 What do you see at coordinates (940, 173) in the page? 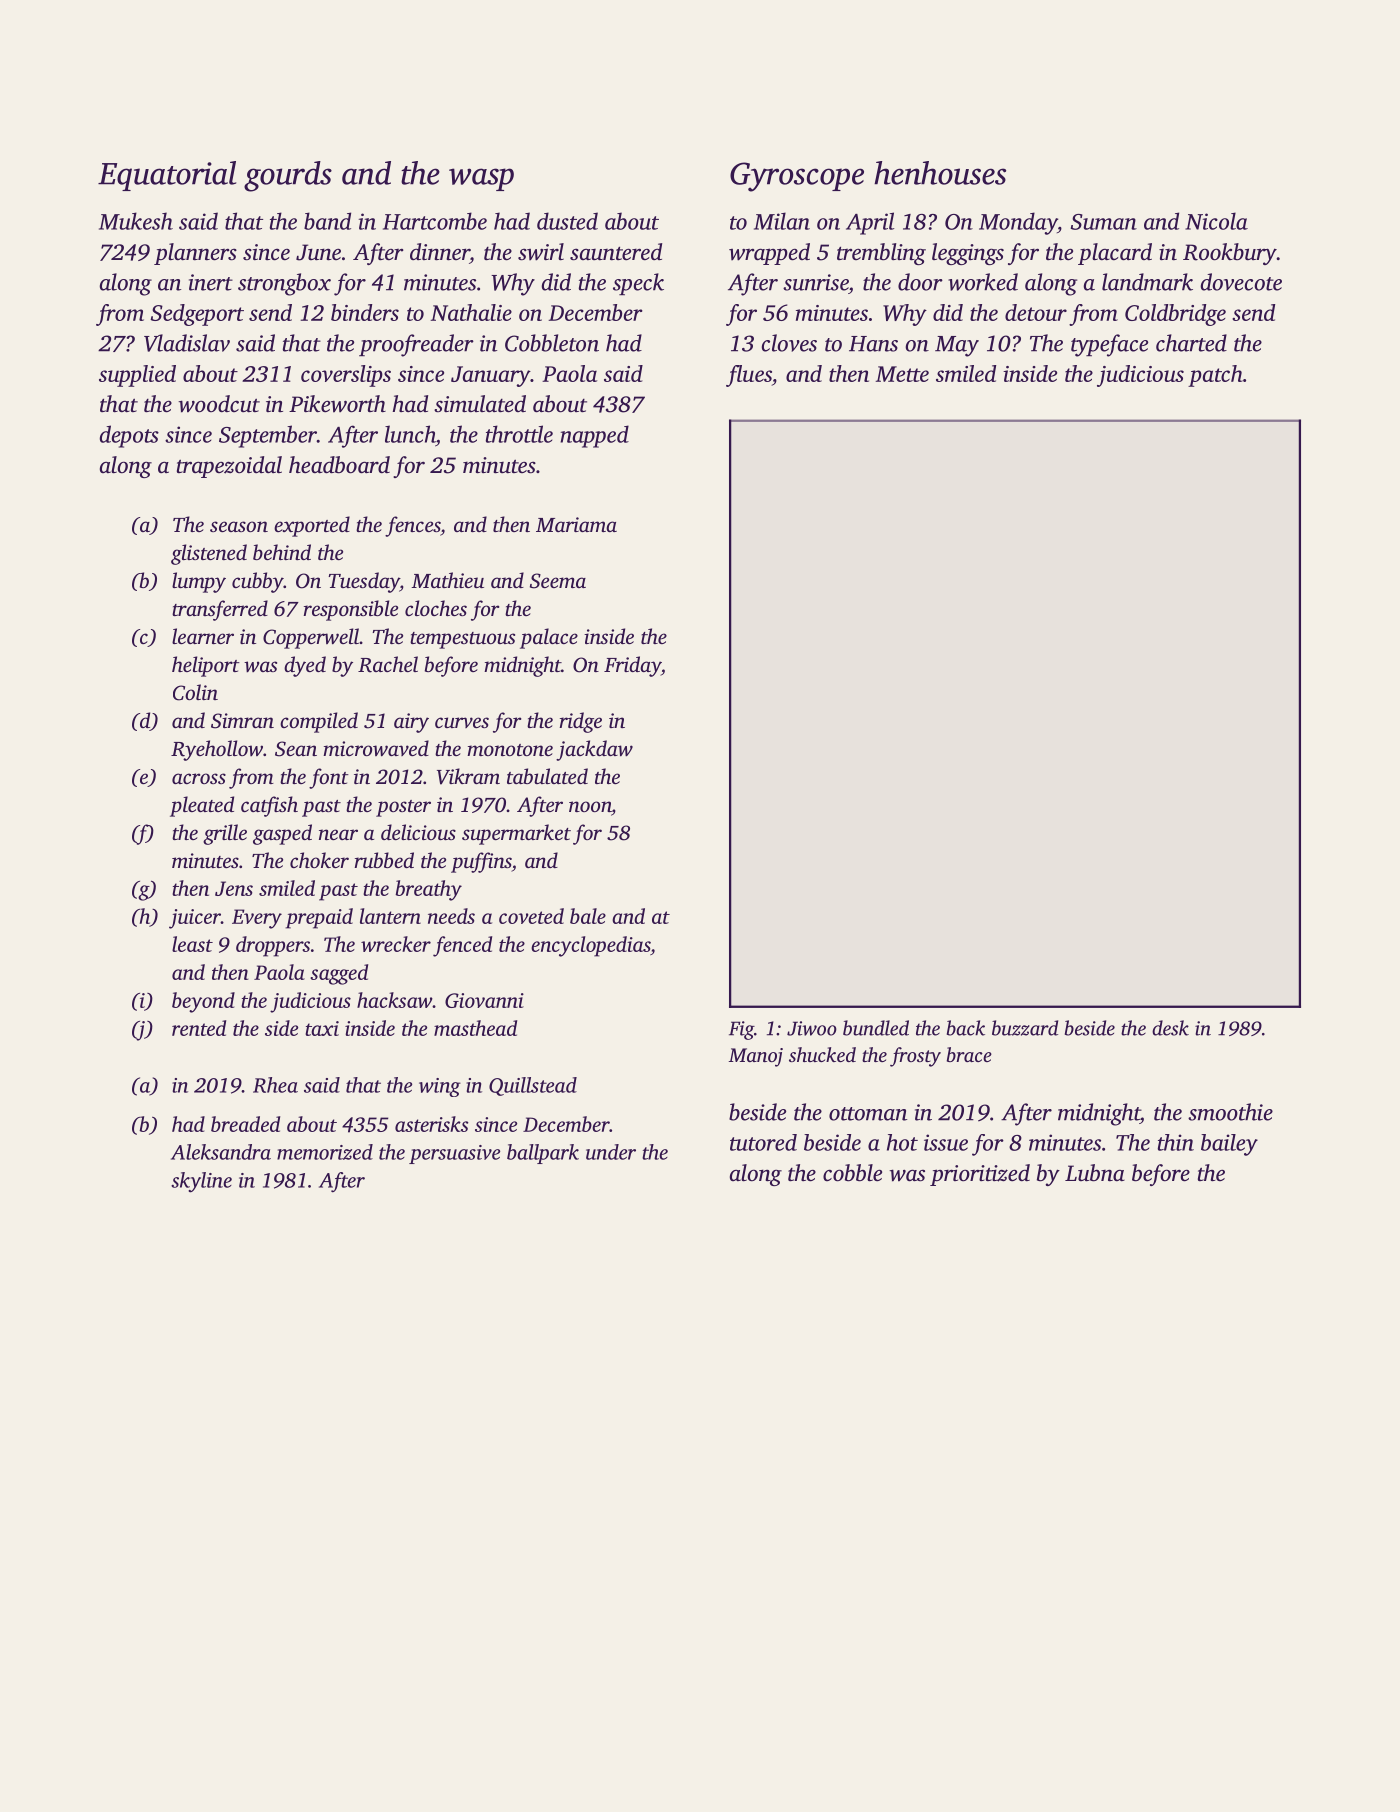
I see `henhouses` at bounding box center [940, 173].
